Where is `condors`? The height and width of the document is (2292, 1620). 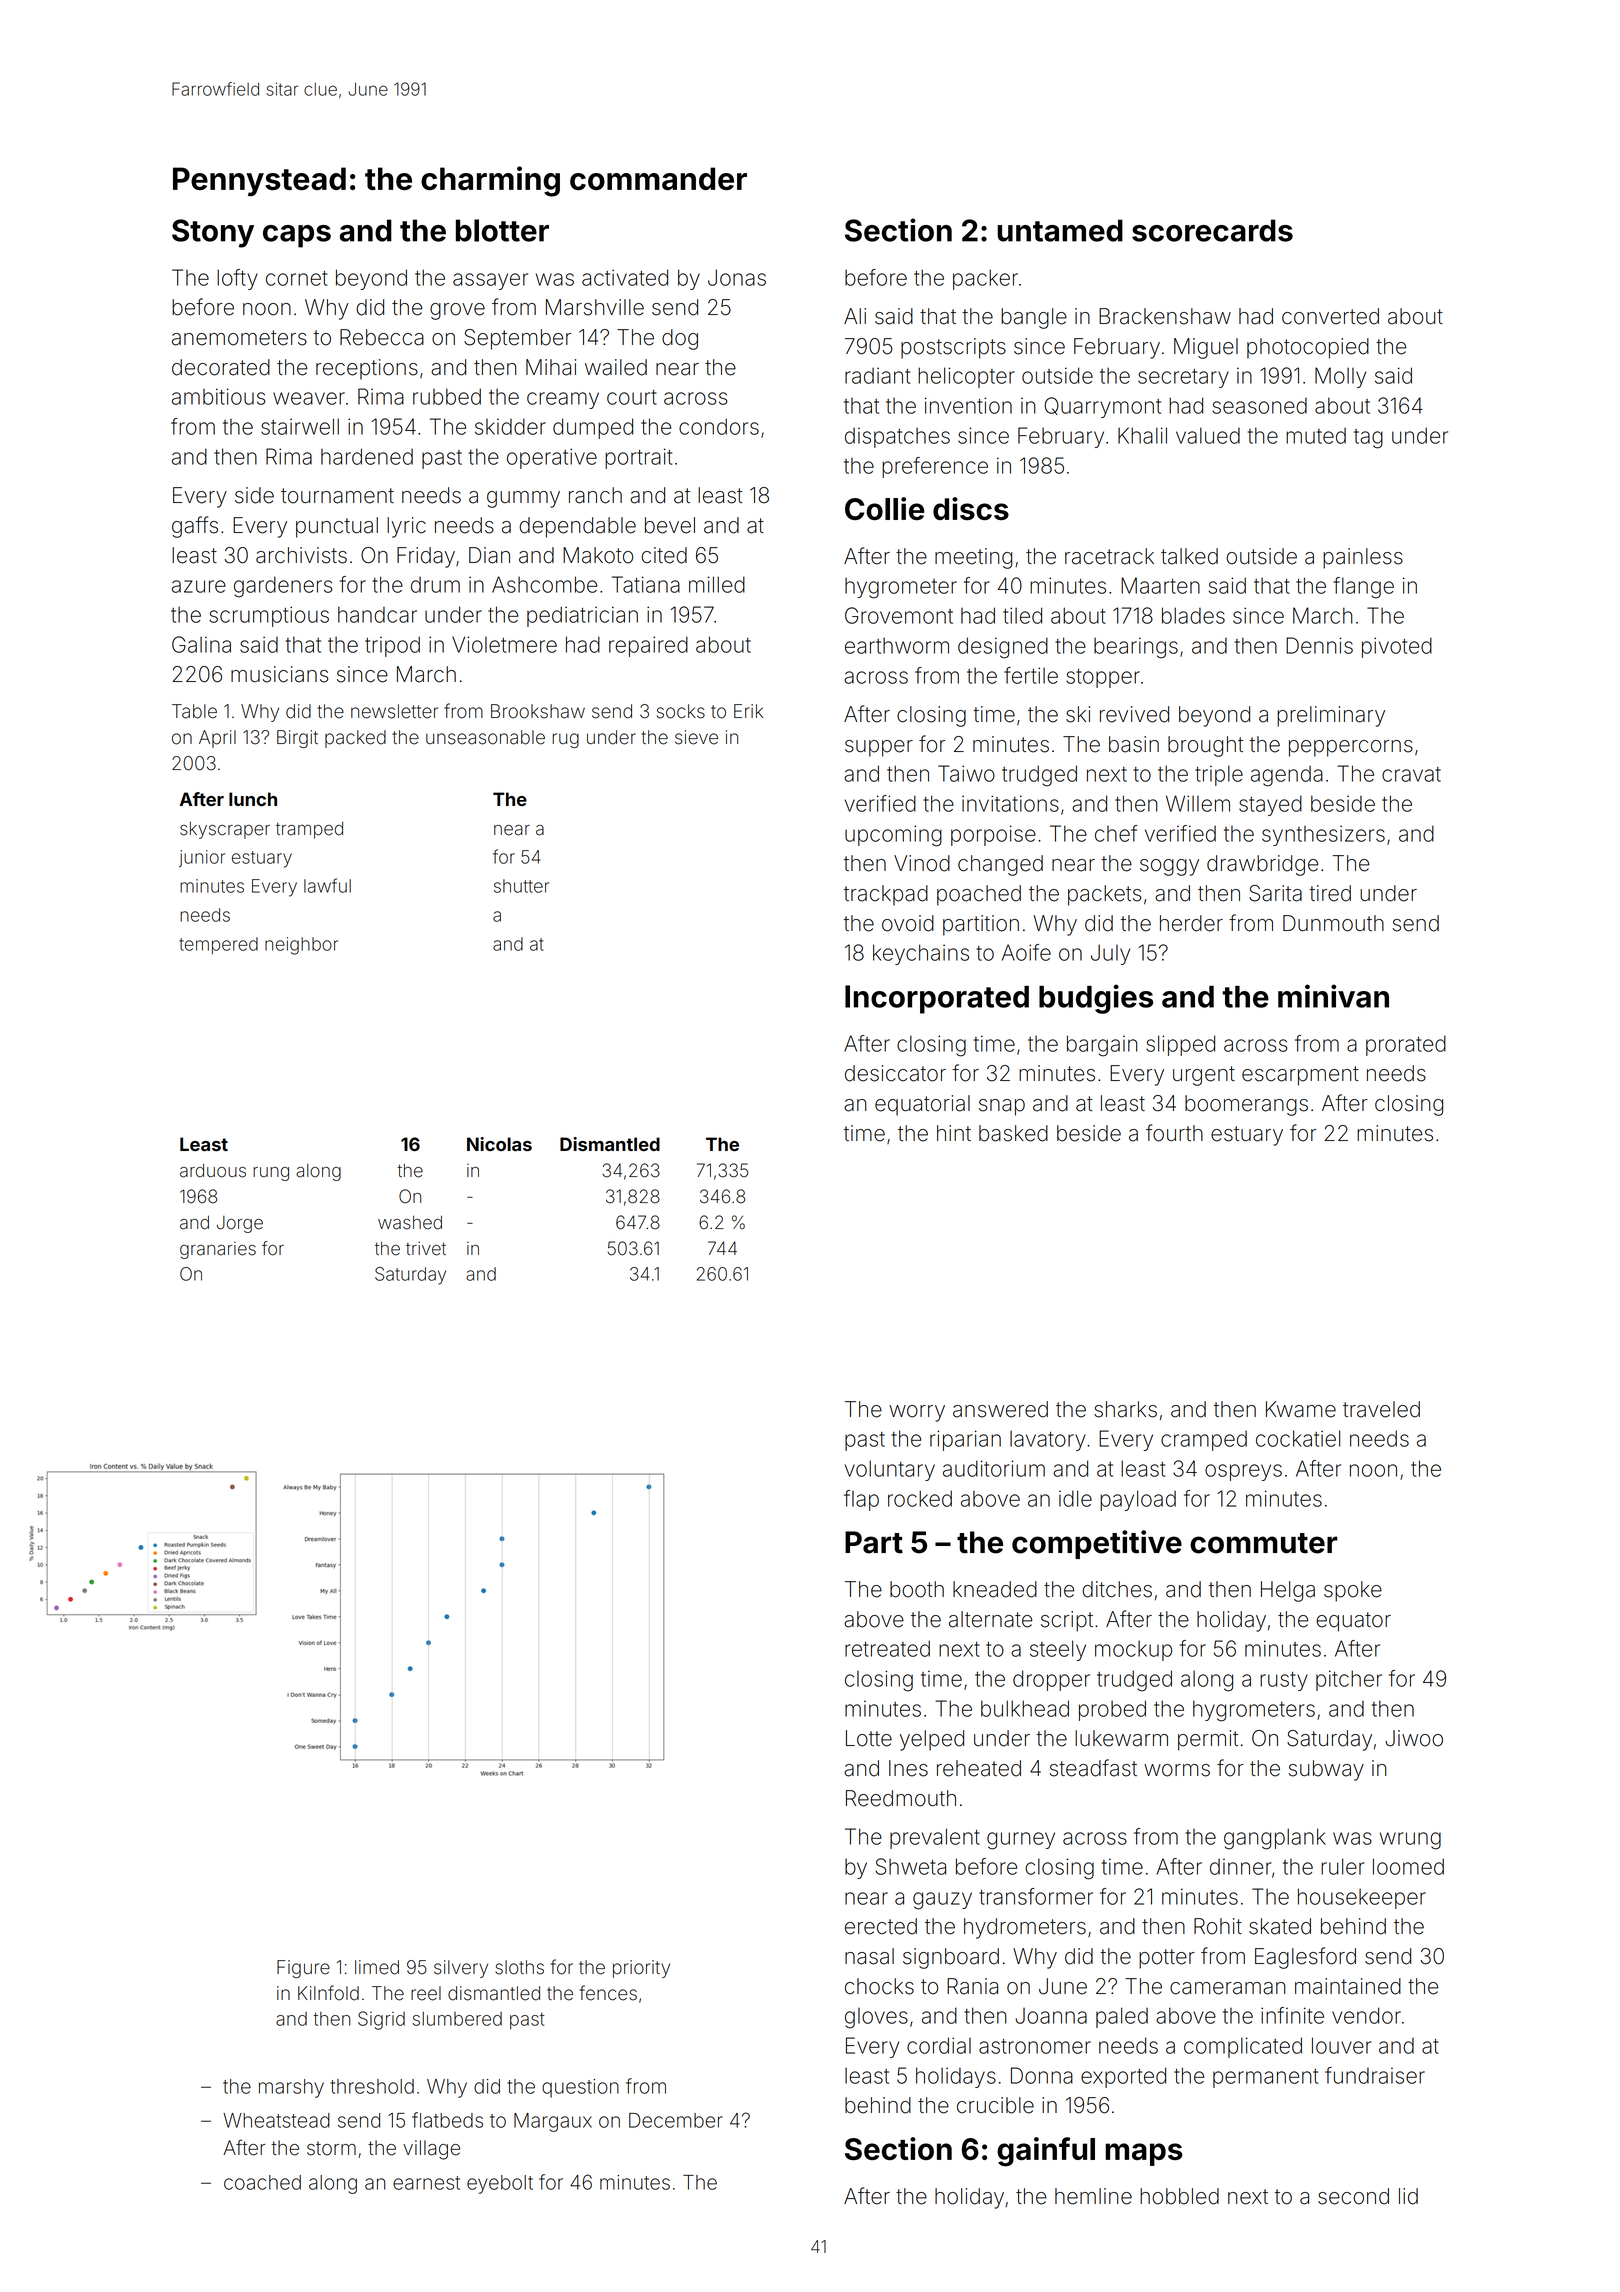
condors is located at coordinates (719, 426).
